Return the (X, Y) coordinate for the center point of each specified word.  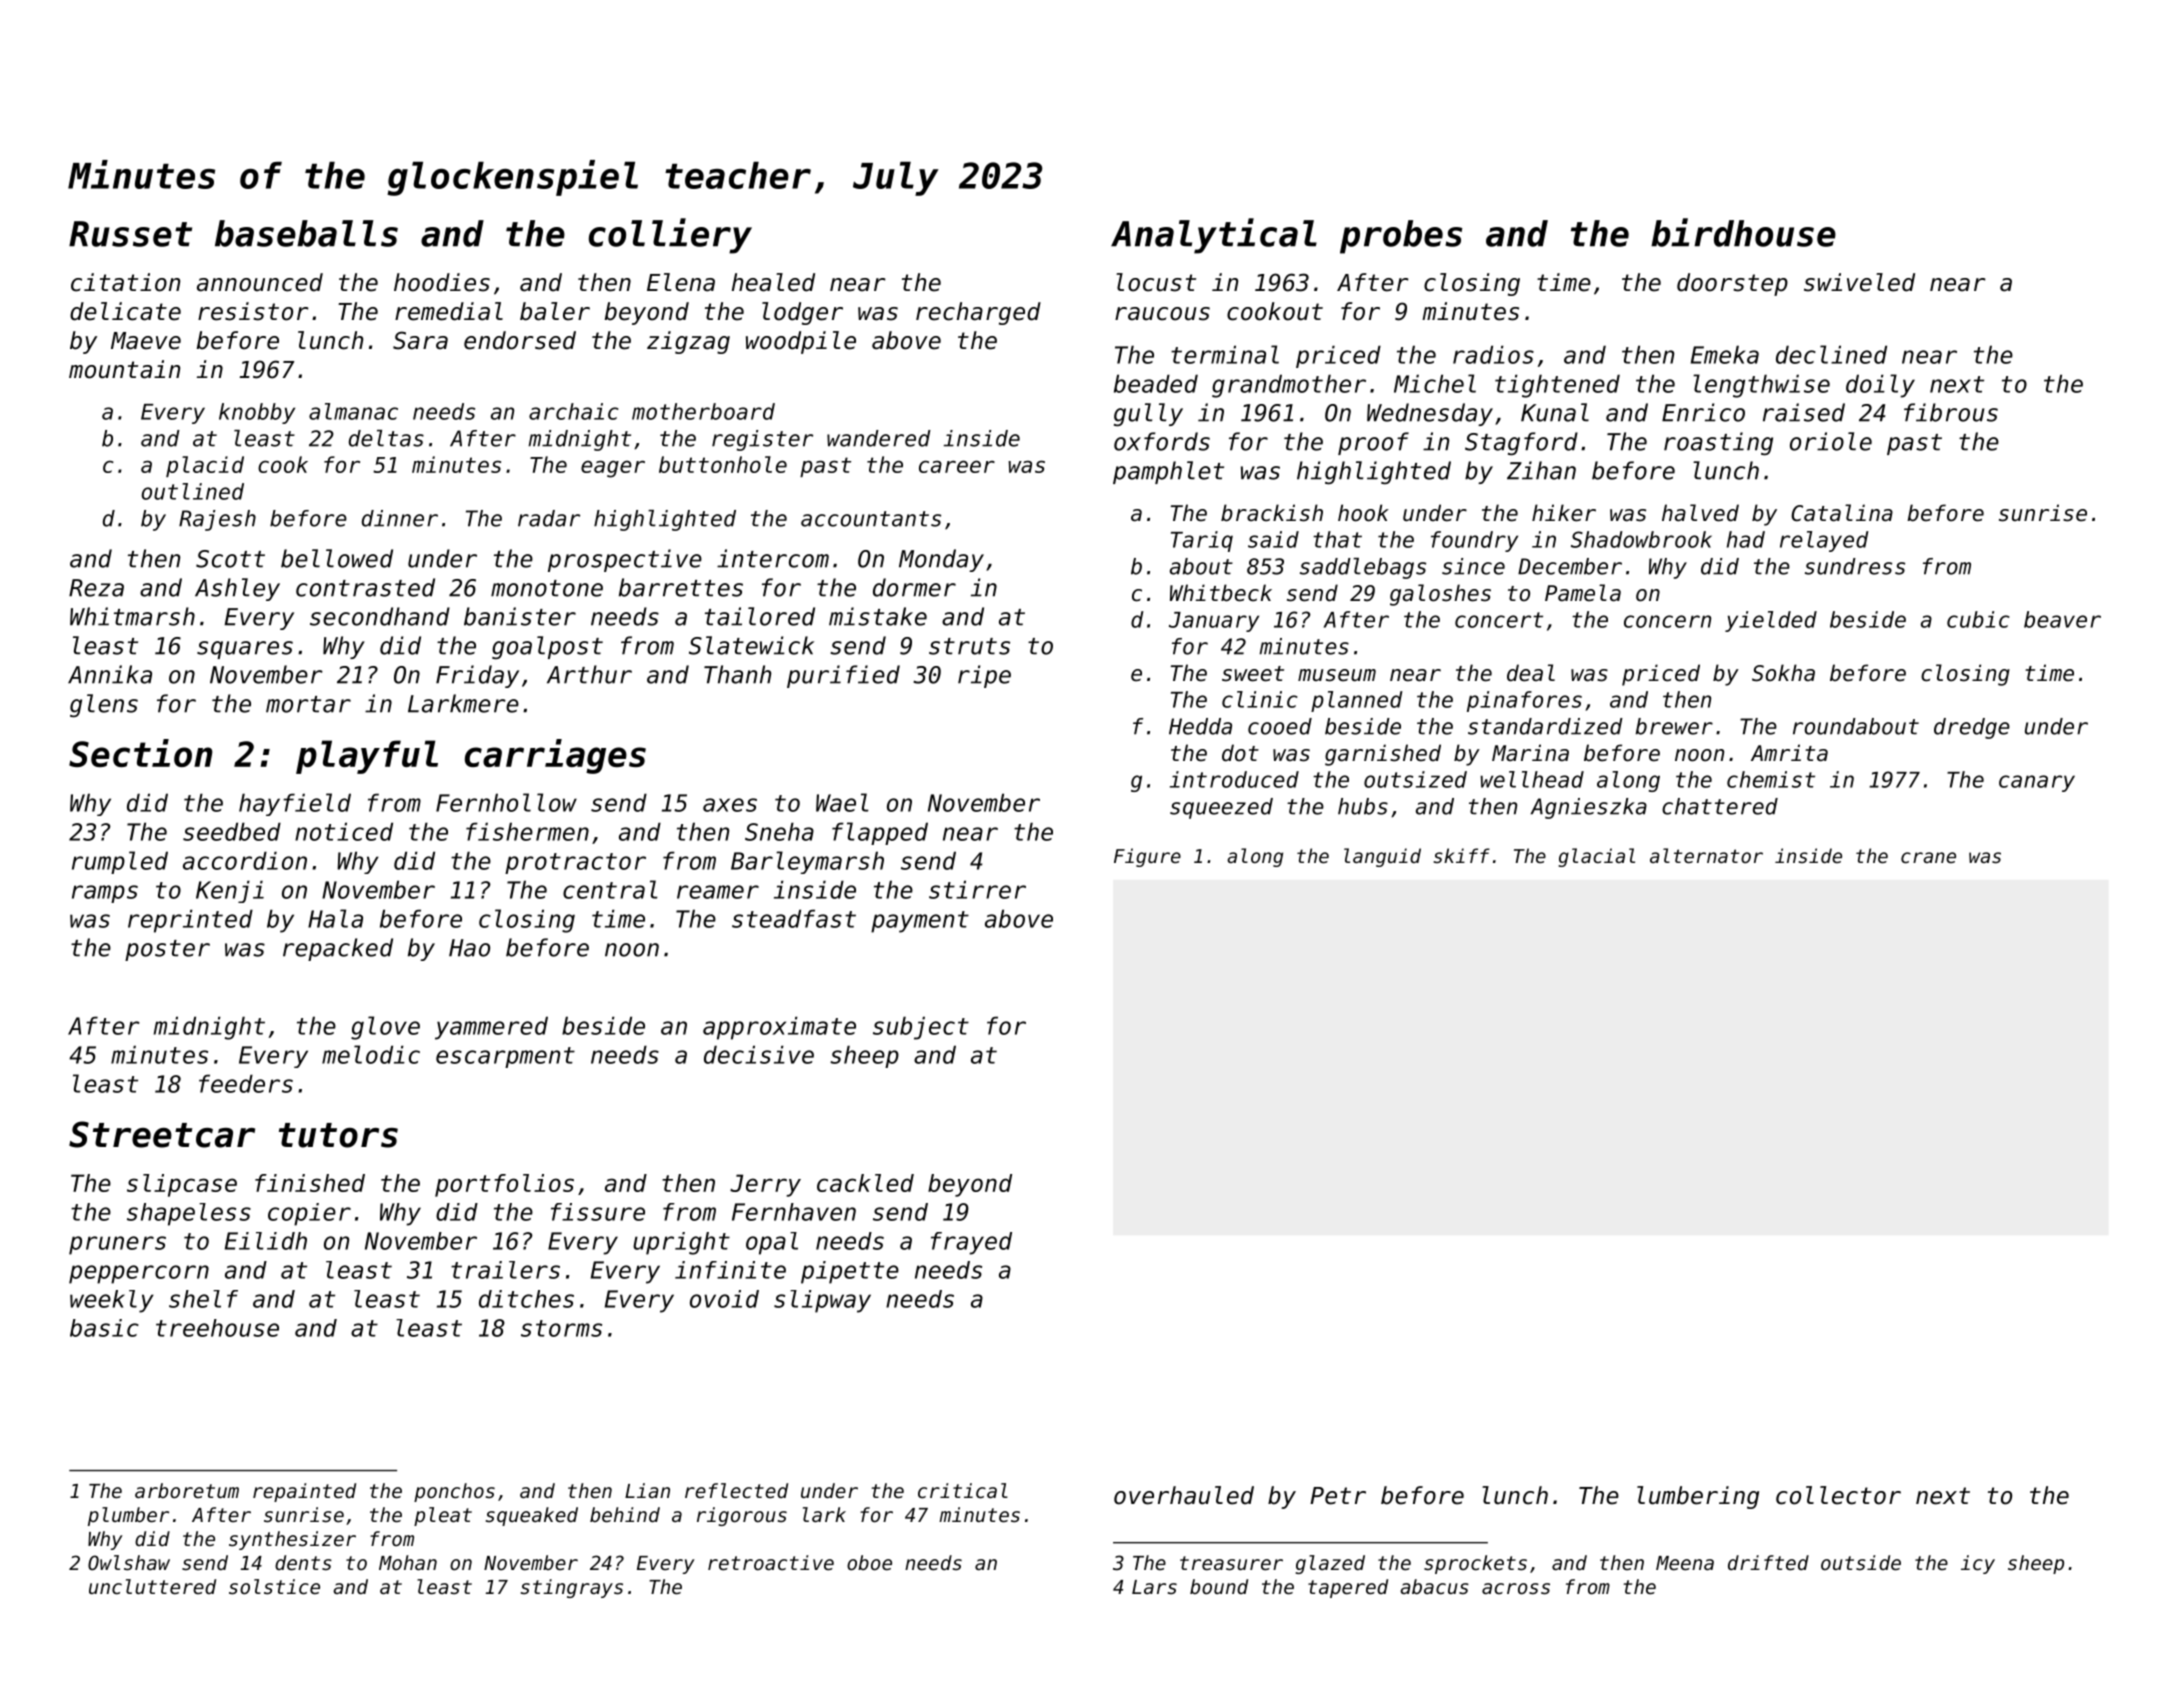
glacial (1596, 857)
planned (1357, 701)
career (957, 466)
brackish (1272, 513)
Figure (1147, 857)
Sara (420, 340)
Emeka (1725, 354)
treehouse (217, 1328)
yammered (491, 1028)
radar (549, 518)
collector (1838, 1495)
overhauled (1184, 1495)
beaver (2062, 619)
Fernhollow (506, 802)
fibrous (1951, 412)
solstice (274, 1587)
